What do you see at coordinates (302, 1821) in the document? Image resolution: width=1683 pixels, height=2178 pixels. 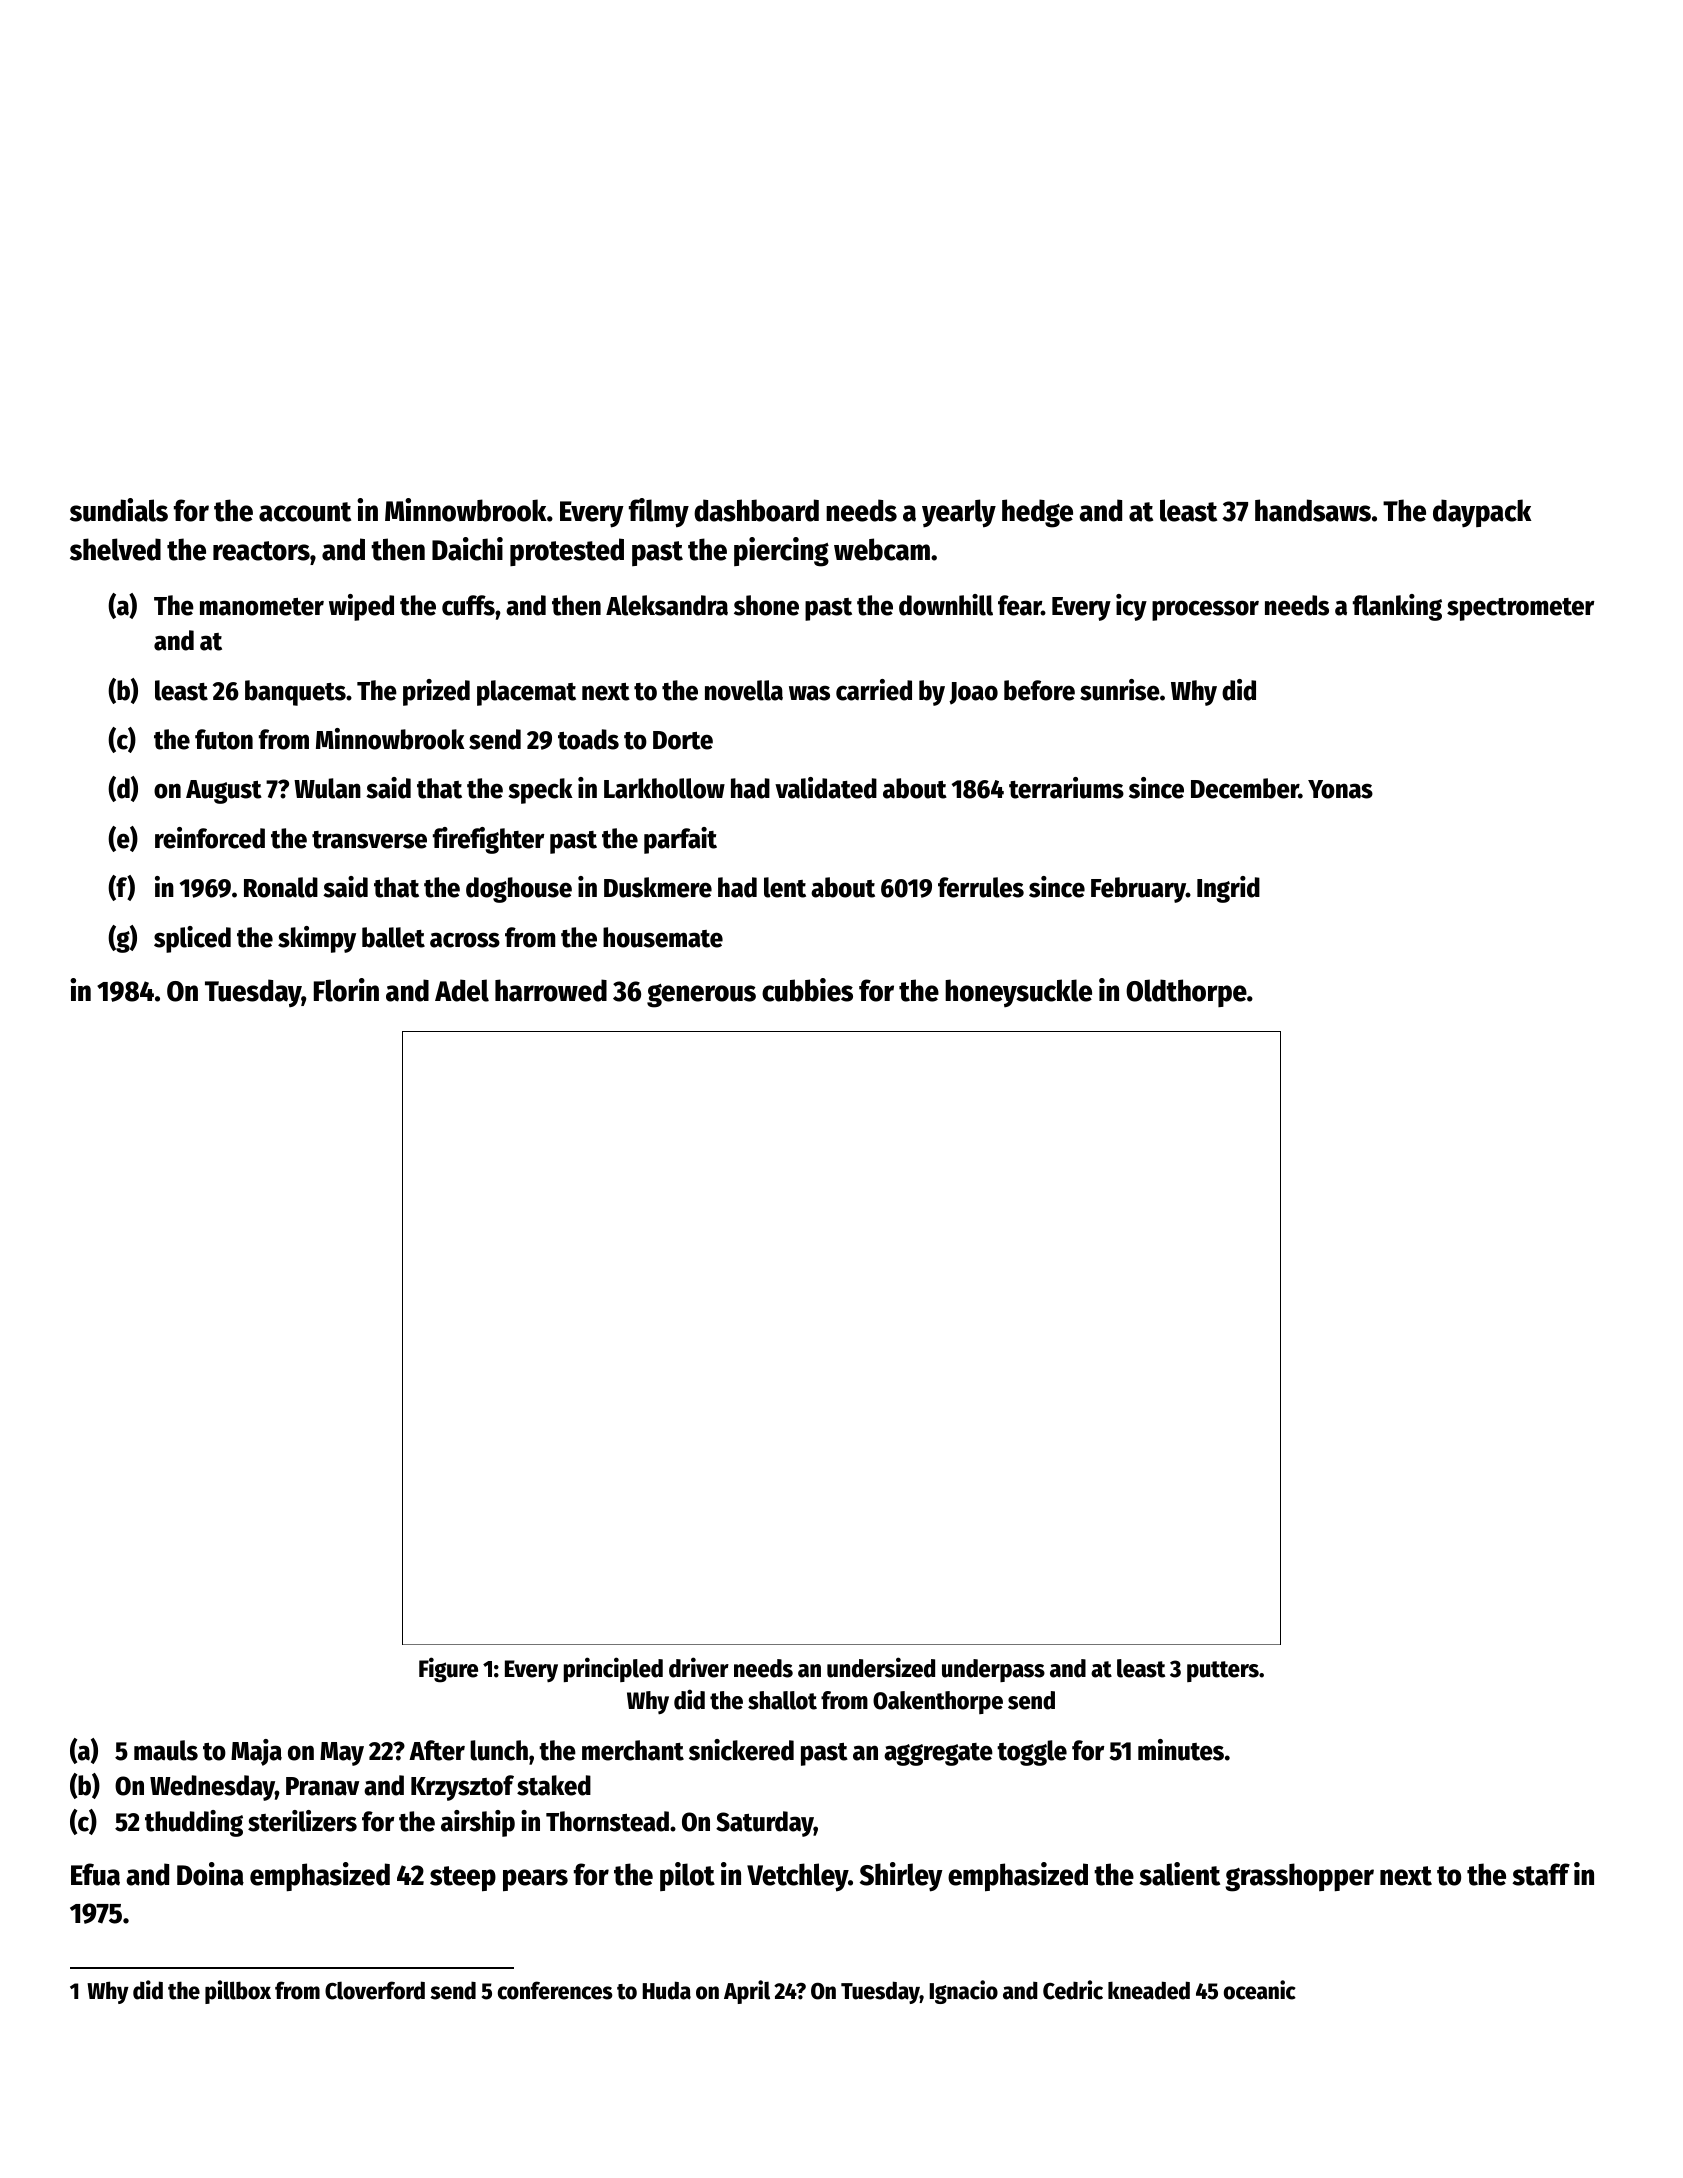 I see `sterilizers` at bounding box center [302, 1821].
